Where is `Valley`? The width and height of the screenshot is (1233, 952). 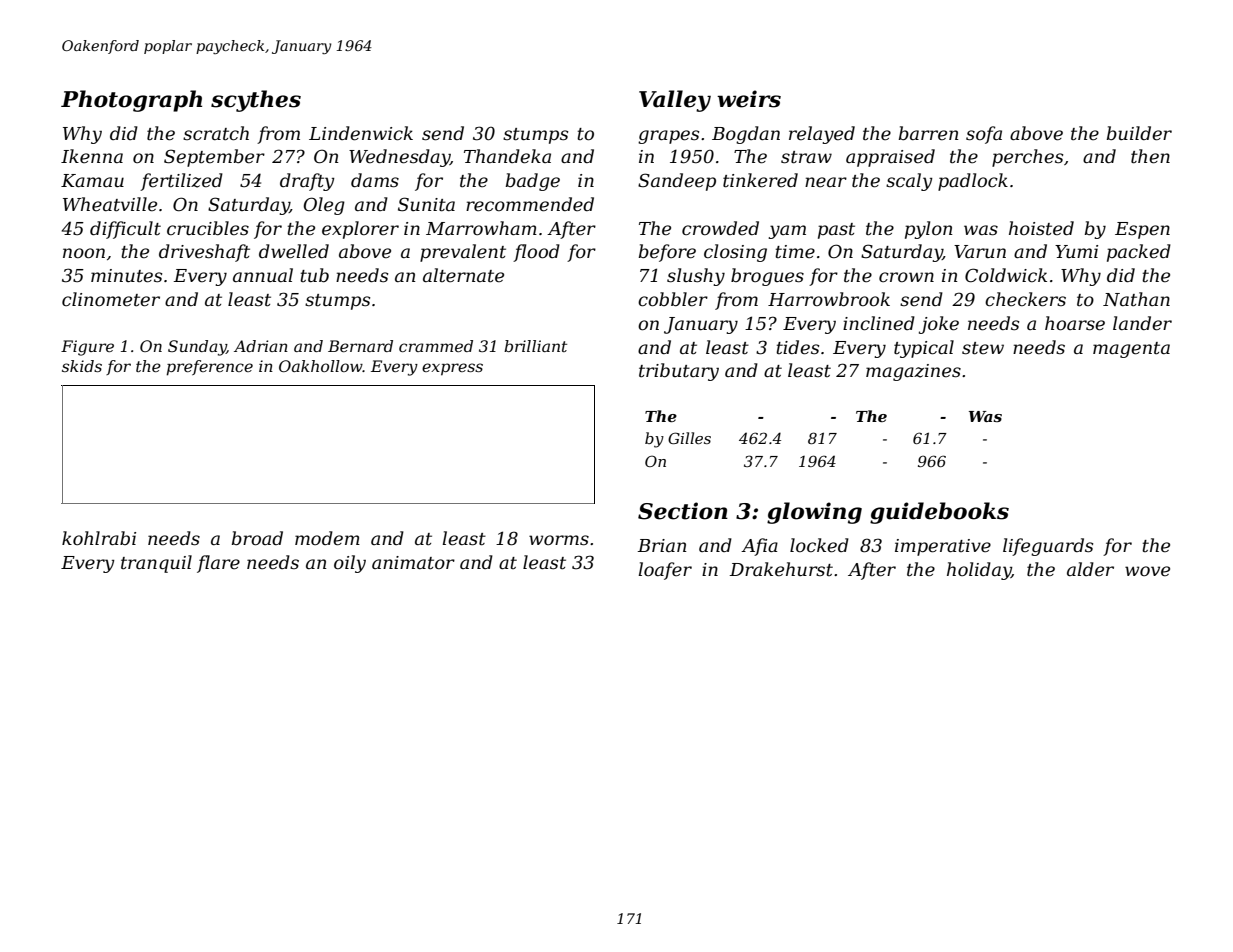
Valley is located at coordinates (675, 101).
